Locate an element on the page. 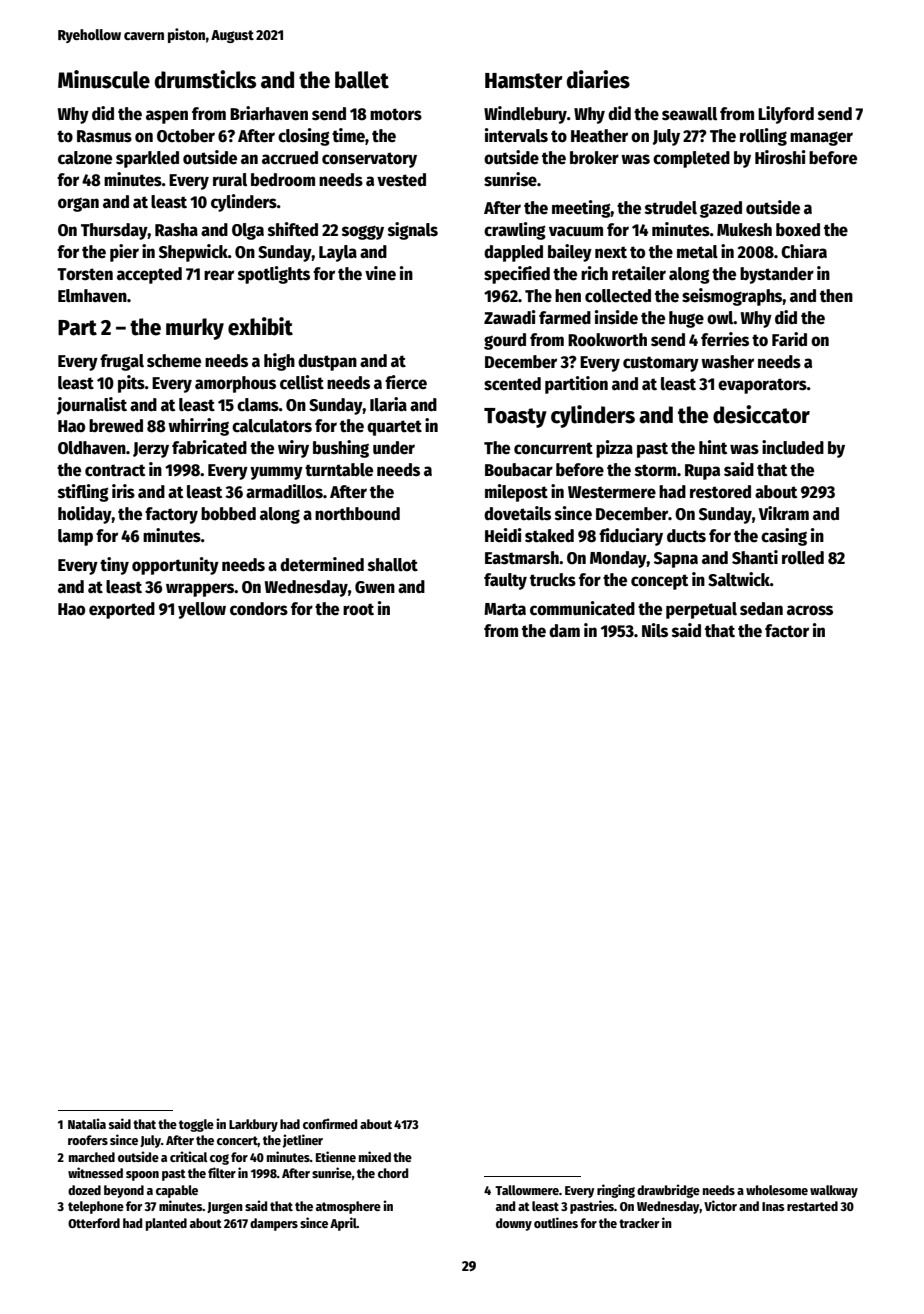 The height and width of the document is (1314, 924). calzone is located at coordinates (85, 158).
